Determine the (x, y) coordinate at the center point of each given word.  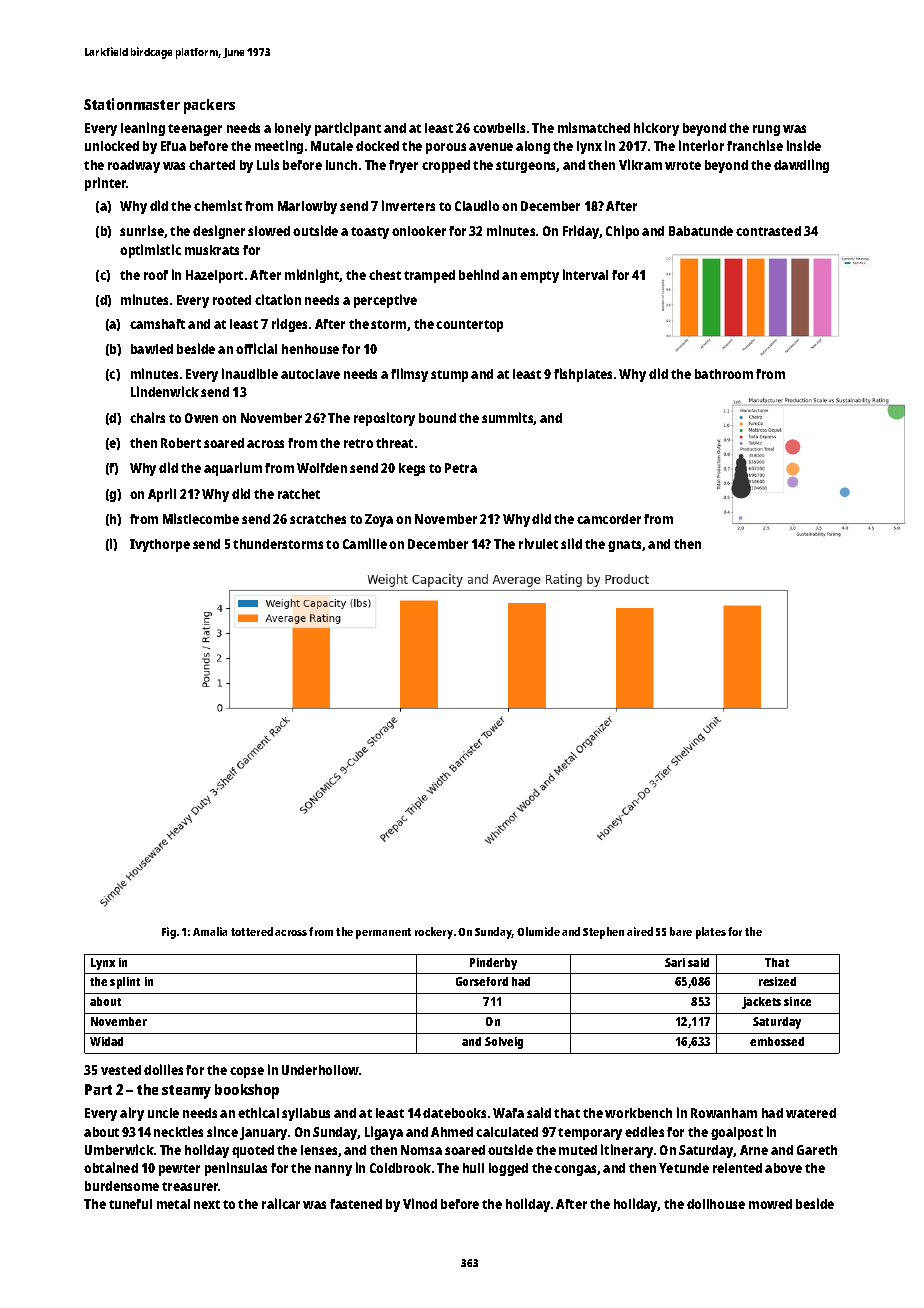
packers (209, 106)
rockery (434, 933)
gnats (624, 546)
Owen (201, 418)
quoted (253, 1151)
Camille (365, 543)
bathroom (724, 374)
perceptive (385, 301)
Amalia (210, 931)
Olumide (538, 931)
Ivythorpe (160, 545)
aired (640, 931)
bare (681, 931)
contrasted (768, 231)
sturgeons (526, 167)
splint (125, 983)
